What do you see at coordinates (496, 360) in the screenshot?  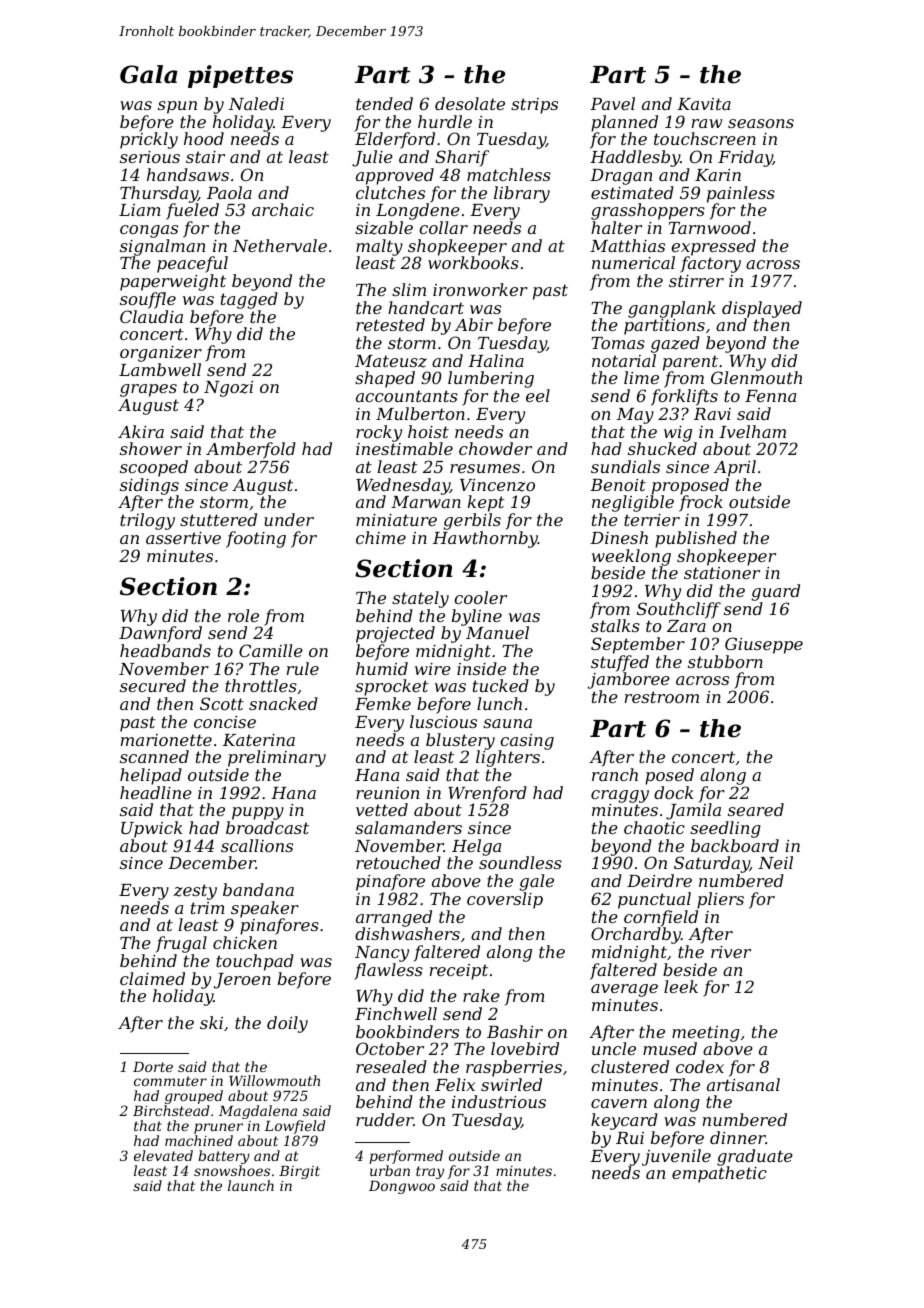 I see `Halina` at bounding box center [496, 360].
